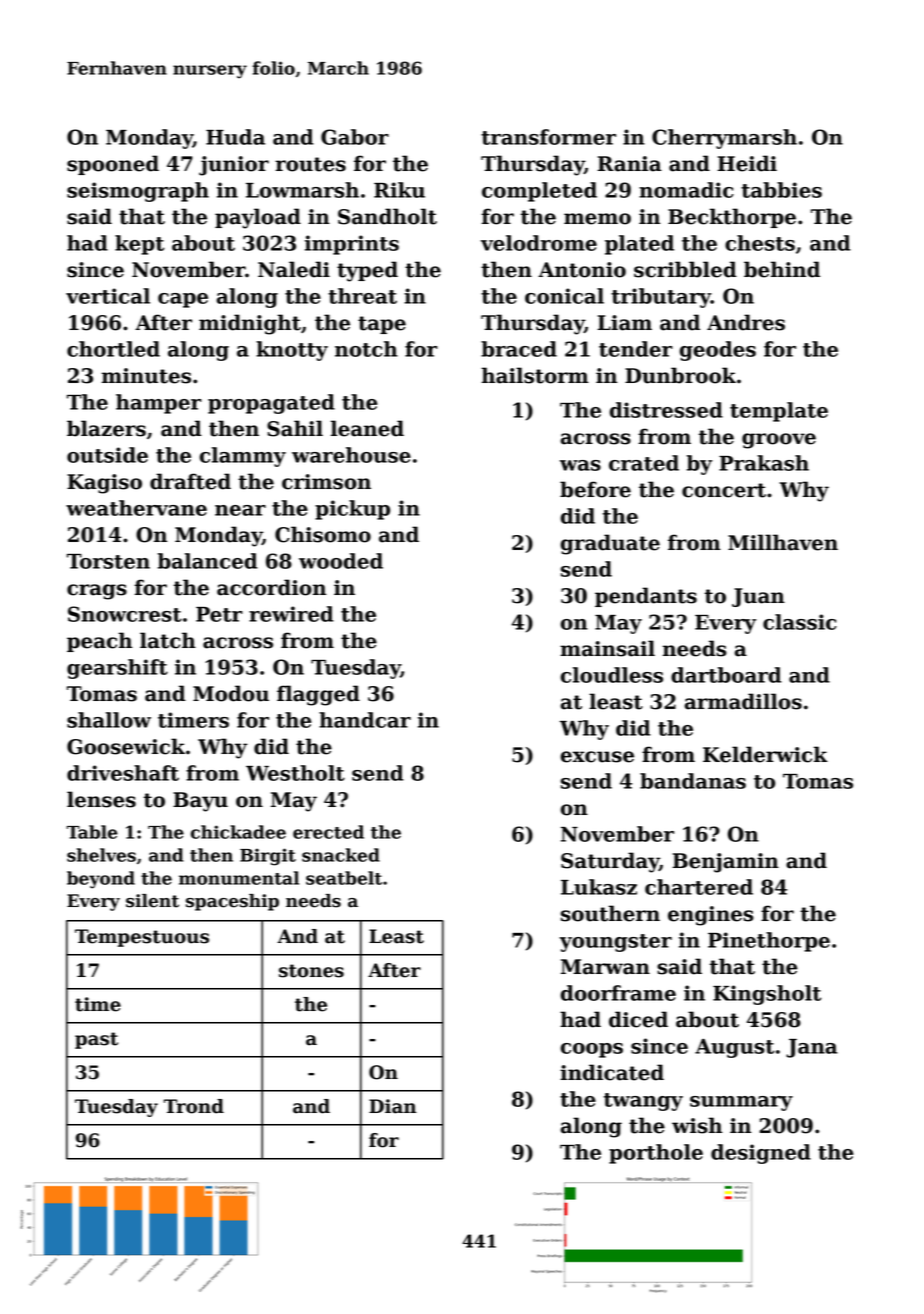 The width and height of the image is (924, 1314). What do you see at coordinates (109, 720) in the image?
I see `shallow` at bounding box center [109, 720].
